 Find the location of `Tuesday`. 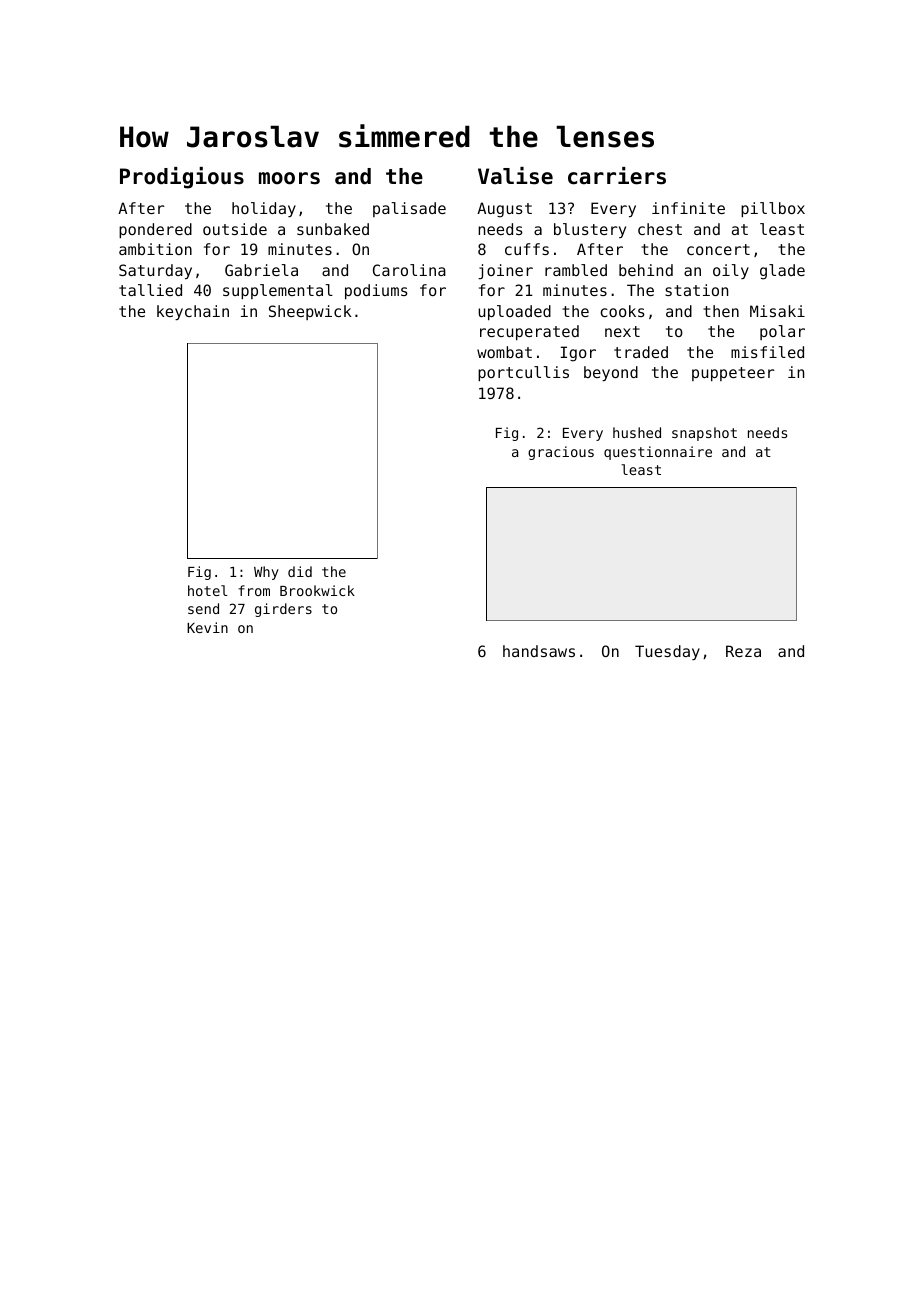

Tuesday is located at coordinates (667, 652).
